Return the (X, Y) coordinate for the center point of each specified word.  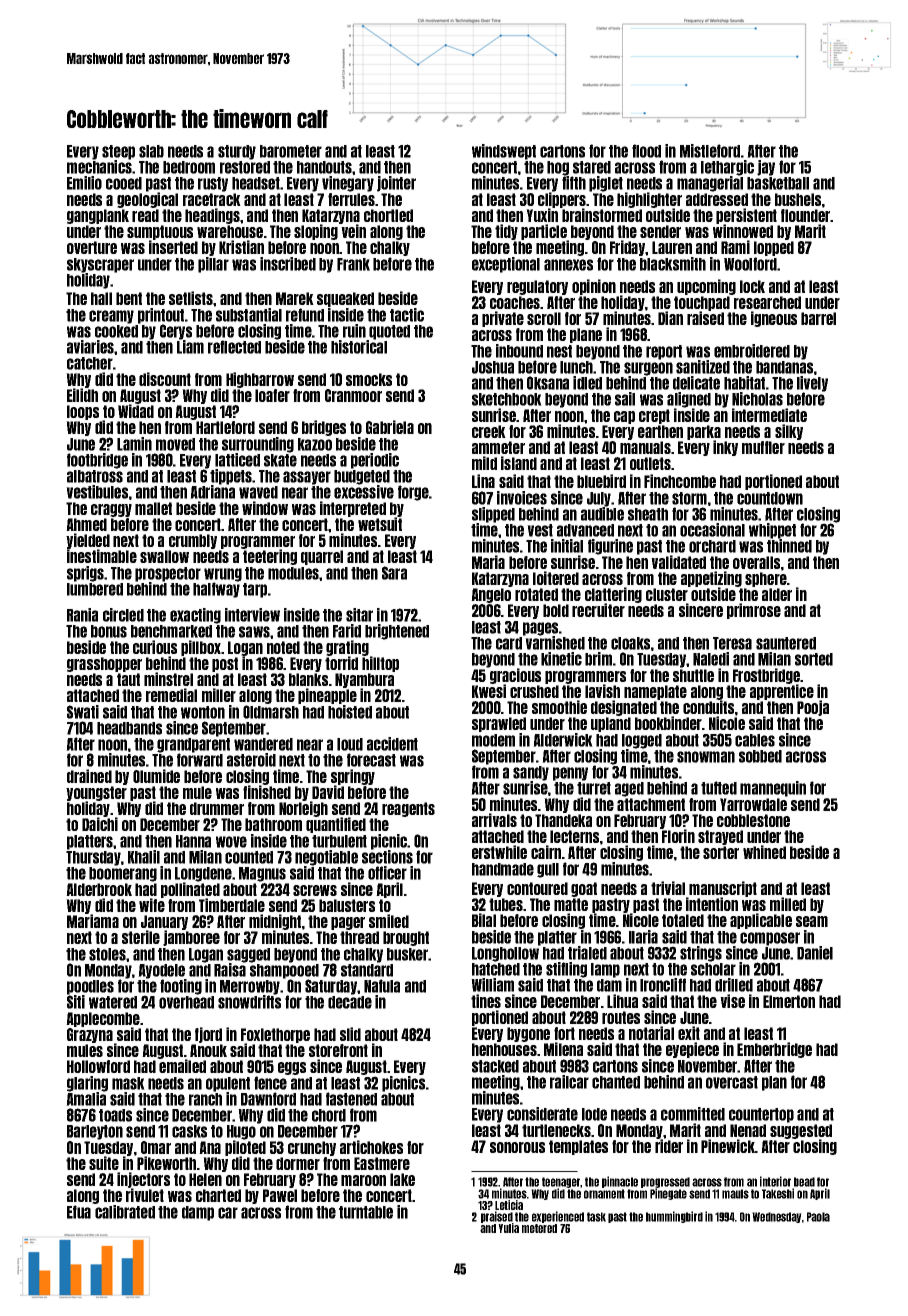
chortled (388, 215)
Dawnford (268, 1099)
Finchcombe (680, 481)
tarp (255, 590)
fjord (208, 1035)
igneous (774, 319)
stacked (495, 1066)
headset (256, 183)
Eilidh (82, 395)
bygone (528, 1034)
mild (484, 463)
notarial (651, 1033)
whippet (772, 531)
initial (567, 546)
